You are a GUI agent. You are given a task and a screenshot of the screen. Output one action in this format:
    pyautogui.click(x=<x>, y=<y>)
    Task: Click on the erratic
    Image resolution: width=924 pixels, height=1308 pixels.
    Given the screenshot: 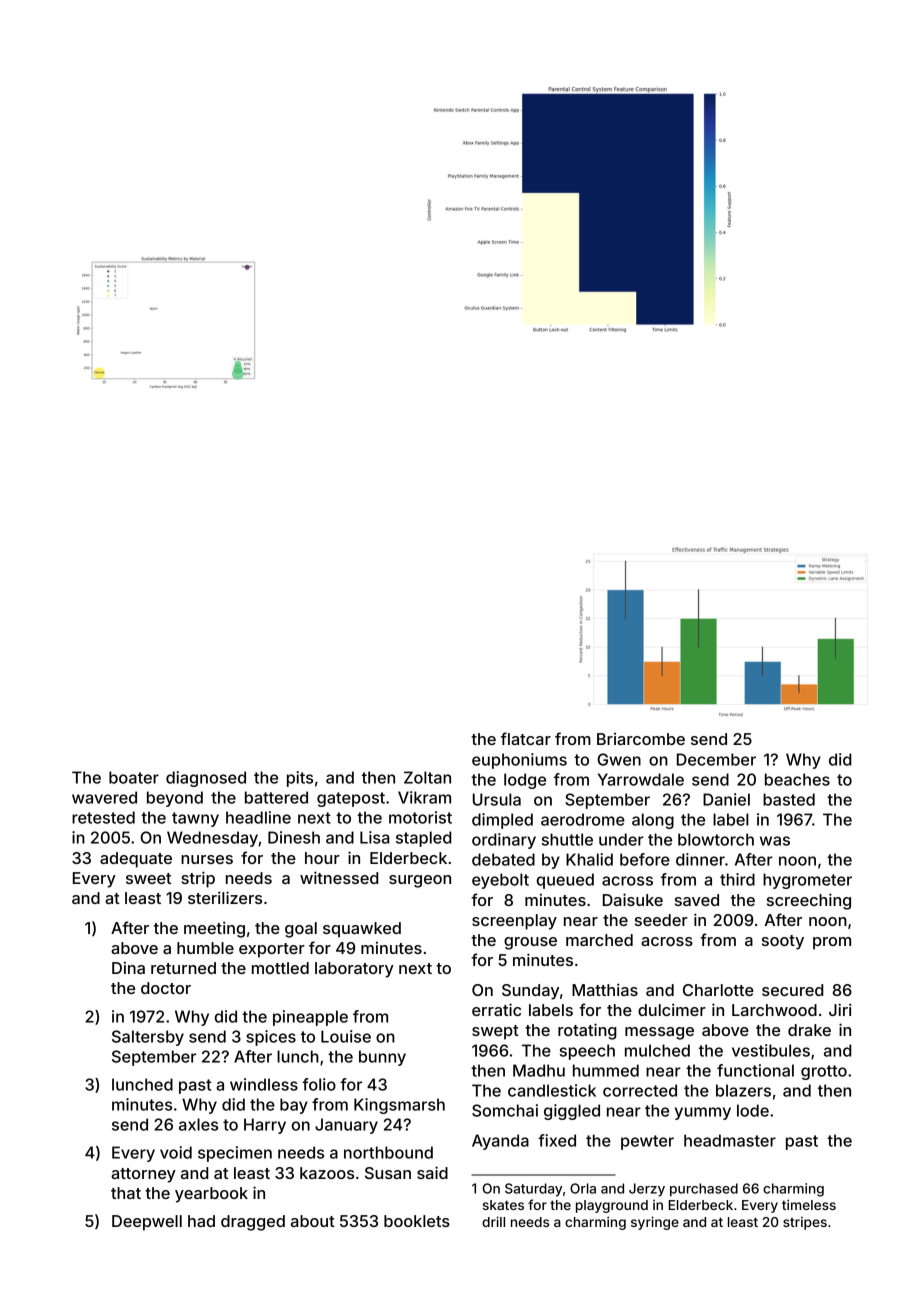 What is the action you would take?
    pyautogui.click(x=496, y=1009)
